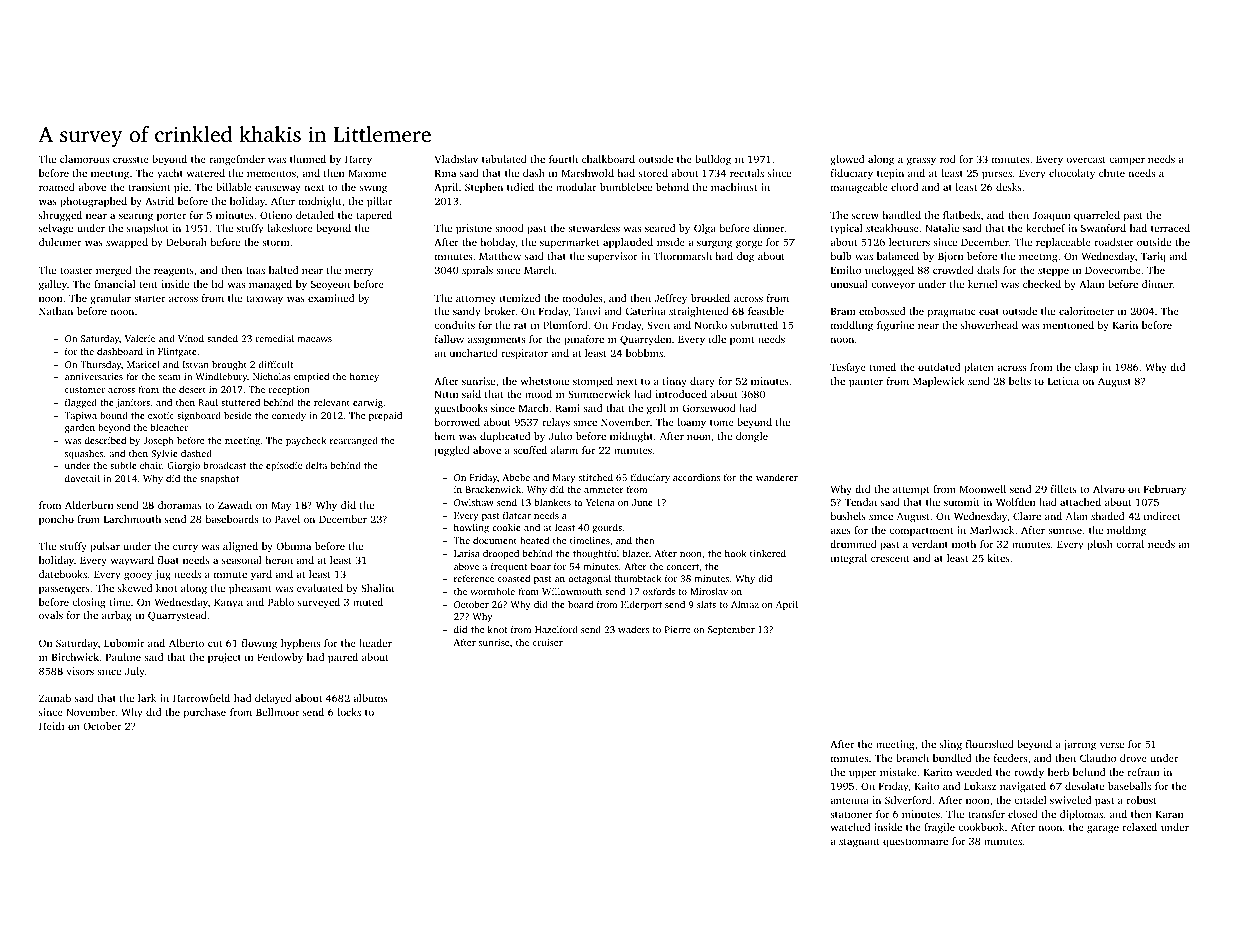 This screenshot has height=952, width=1233. I want to click on paycheck, so click(306, 441).
